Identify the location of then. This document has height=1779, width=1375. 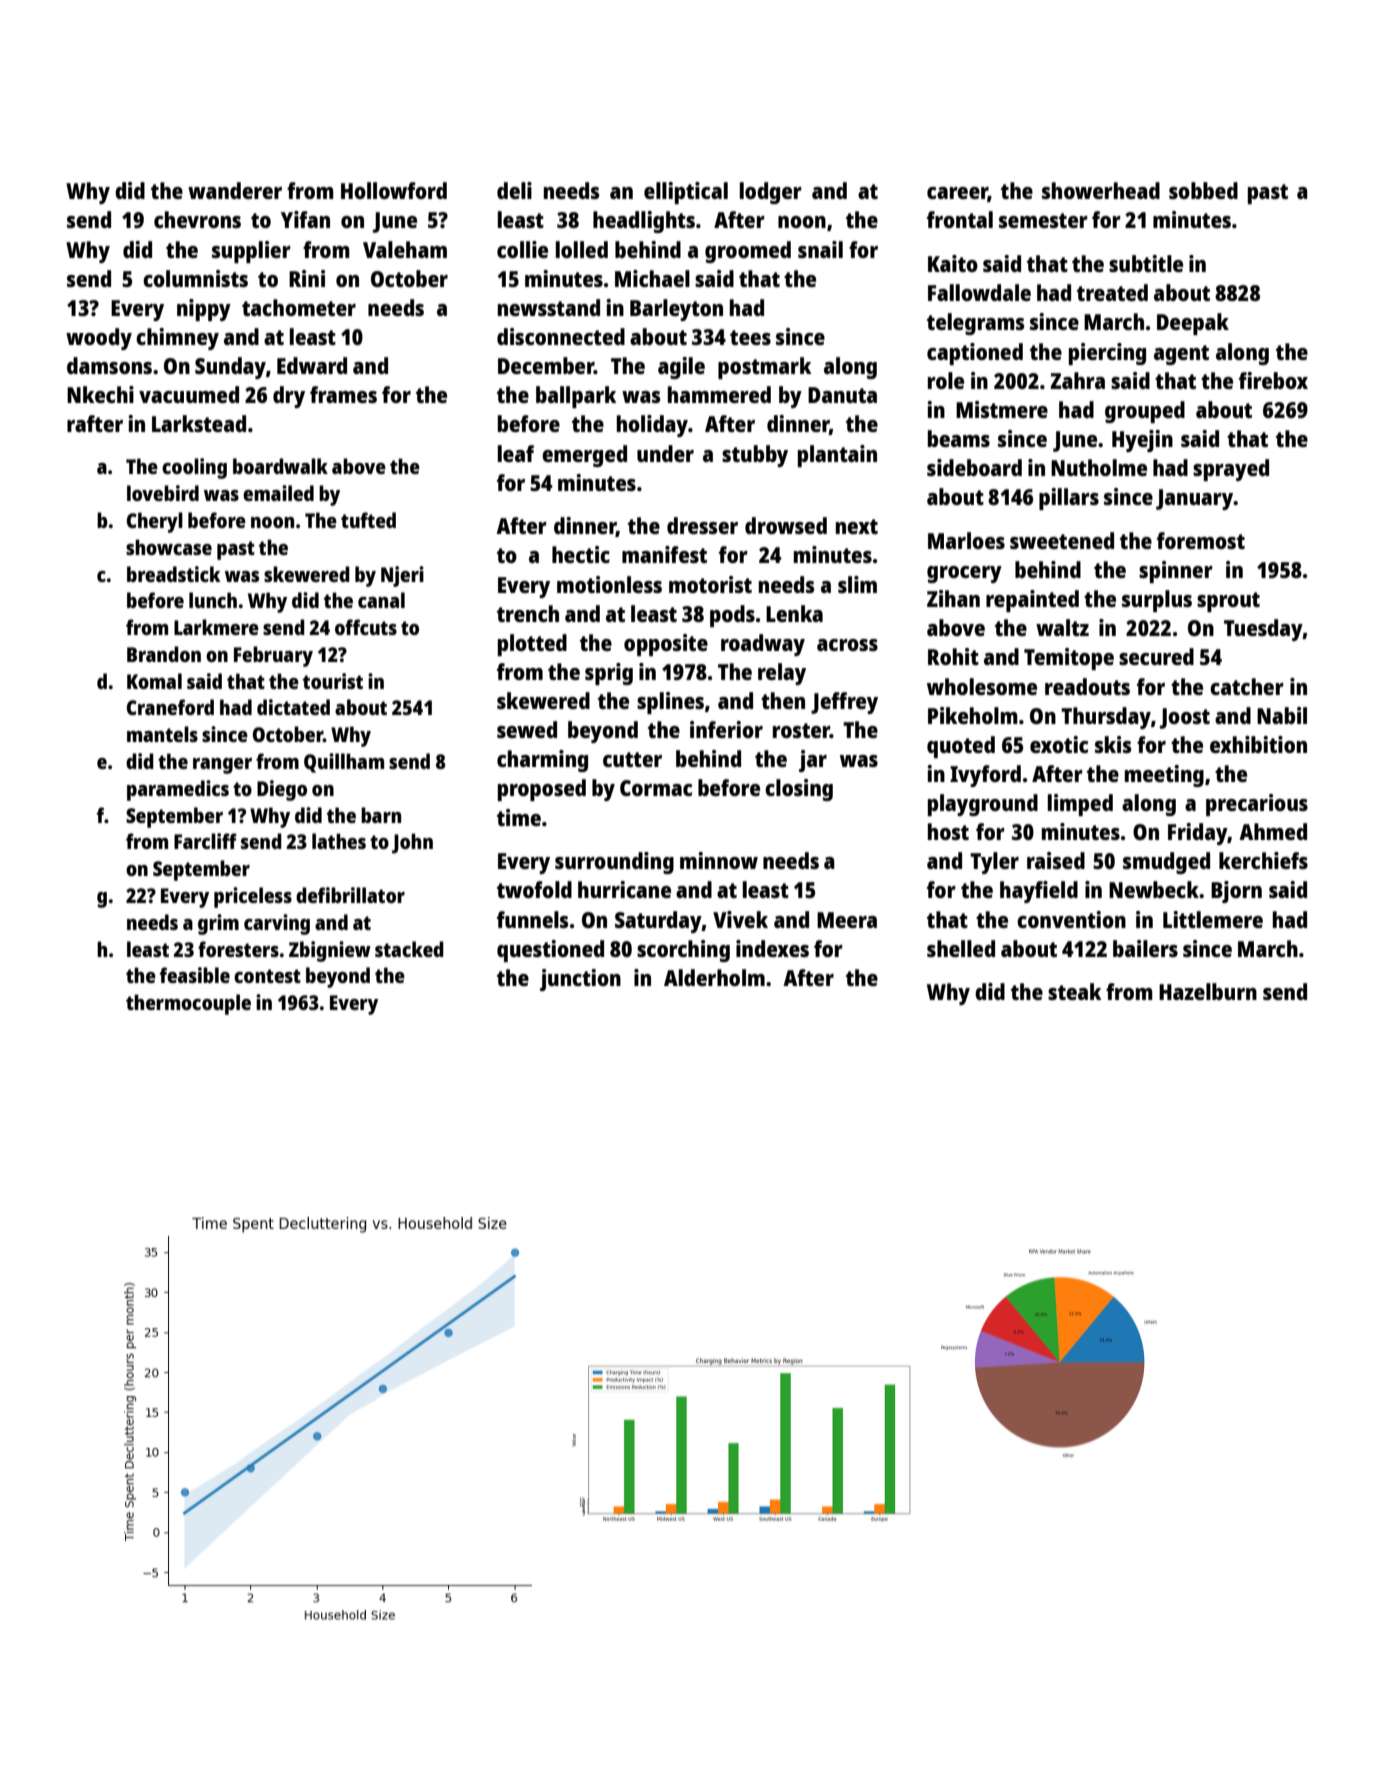
(783, 700).
